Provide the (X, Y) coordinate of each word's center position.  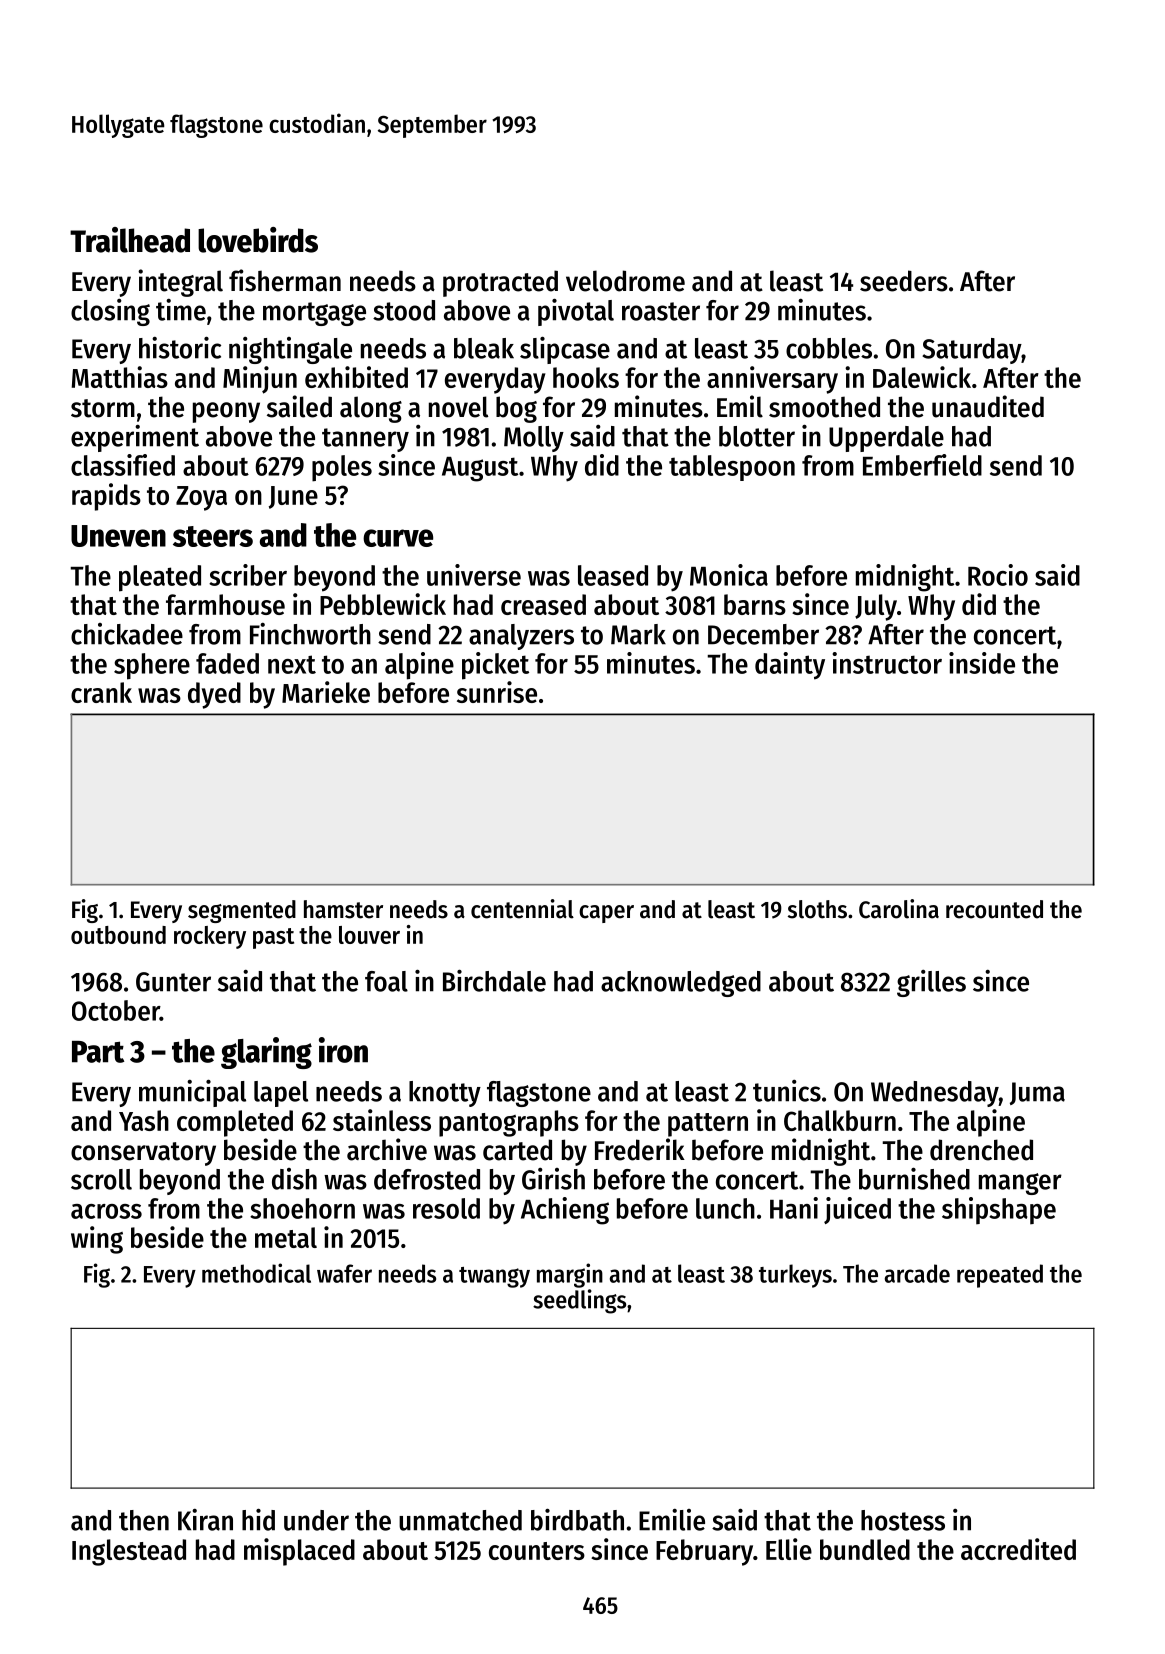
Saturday (972, 351)
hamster (343, 909)
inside (982, 663)
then (144, 1520)
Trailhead (130, 240)
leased (613, 575)
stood (404, 310)
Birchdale (494, 980)
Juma (1037, 1093)
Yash (144, 1120)
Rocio (998, 575)
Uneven (118, 536)
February (704, 1552)
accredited (1018, 1549)
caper (606, 914)
